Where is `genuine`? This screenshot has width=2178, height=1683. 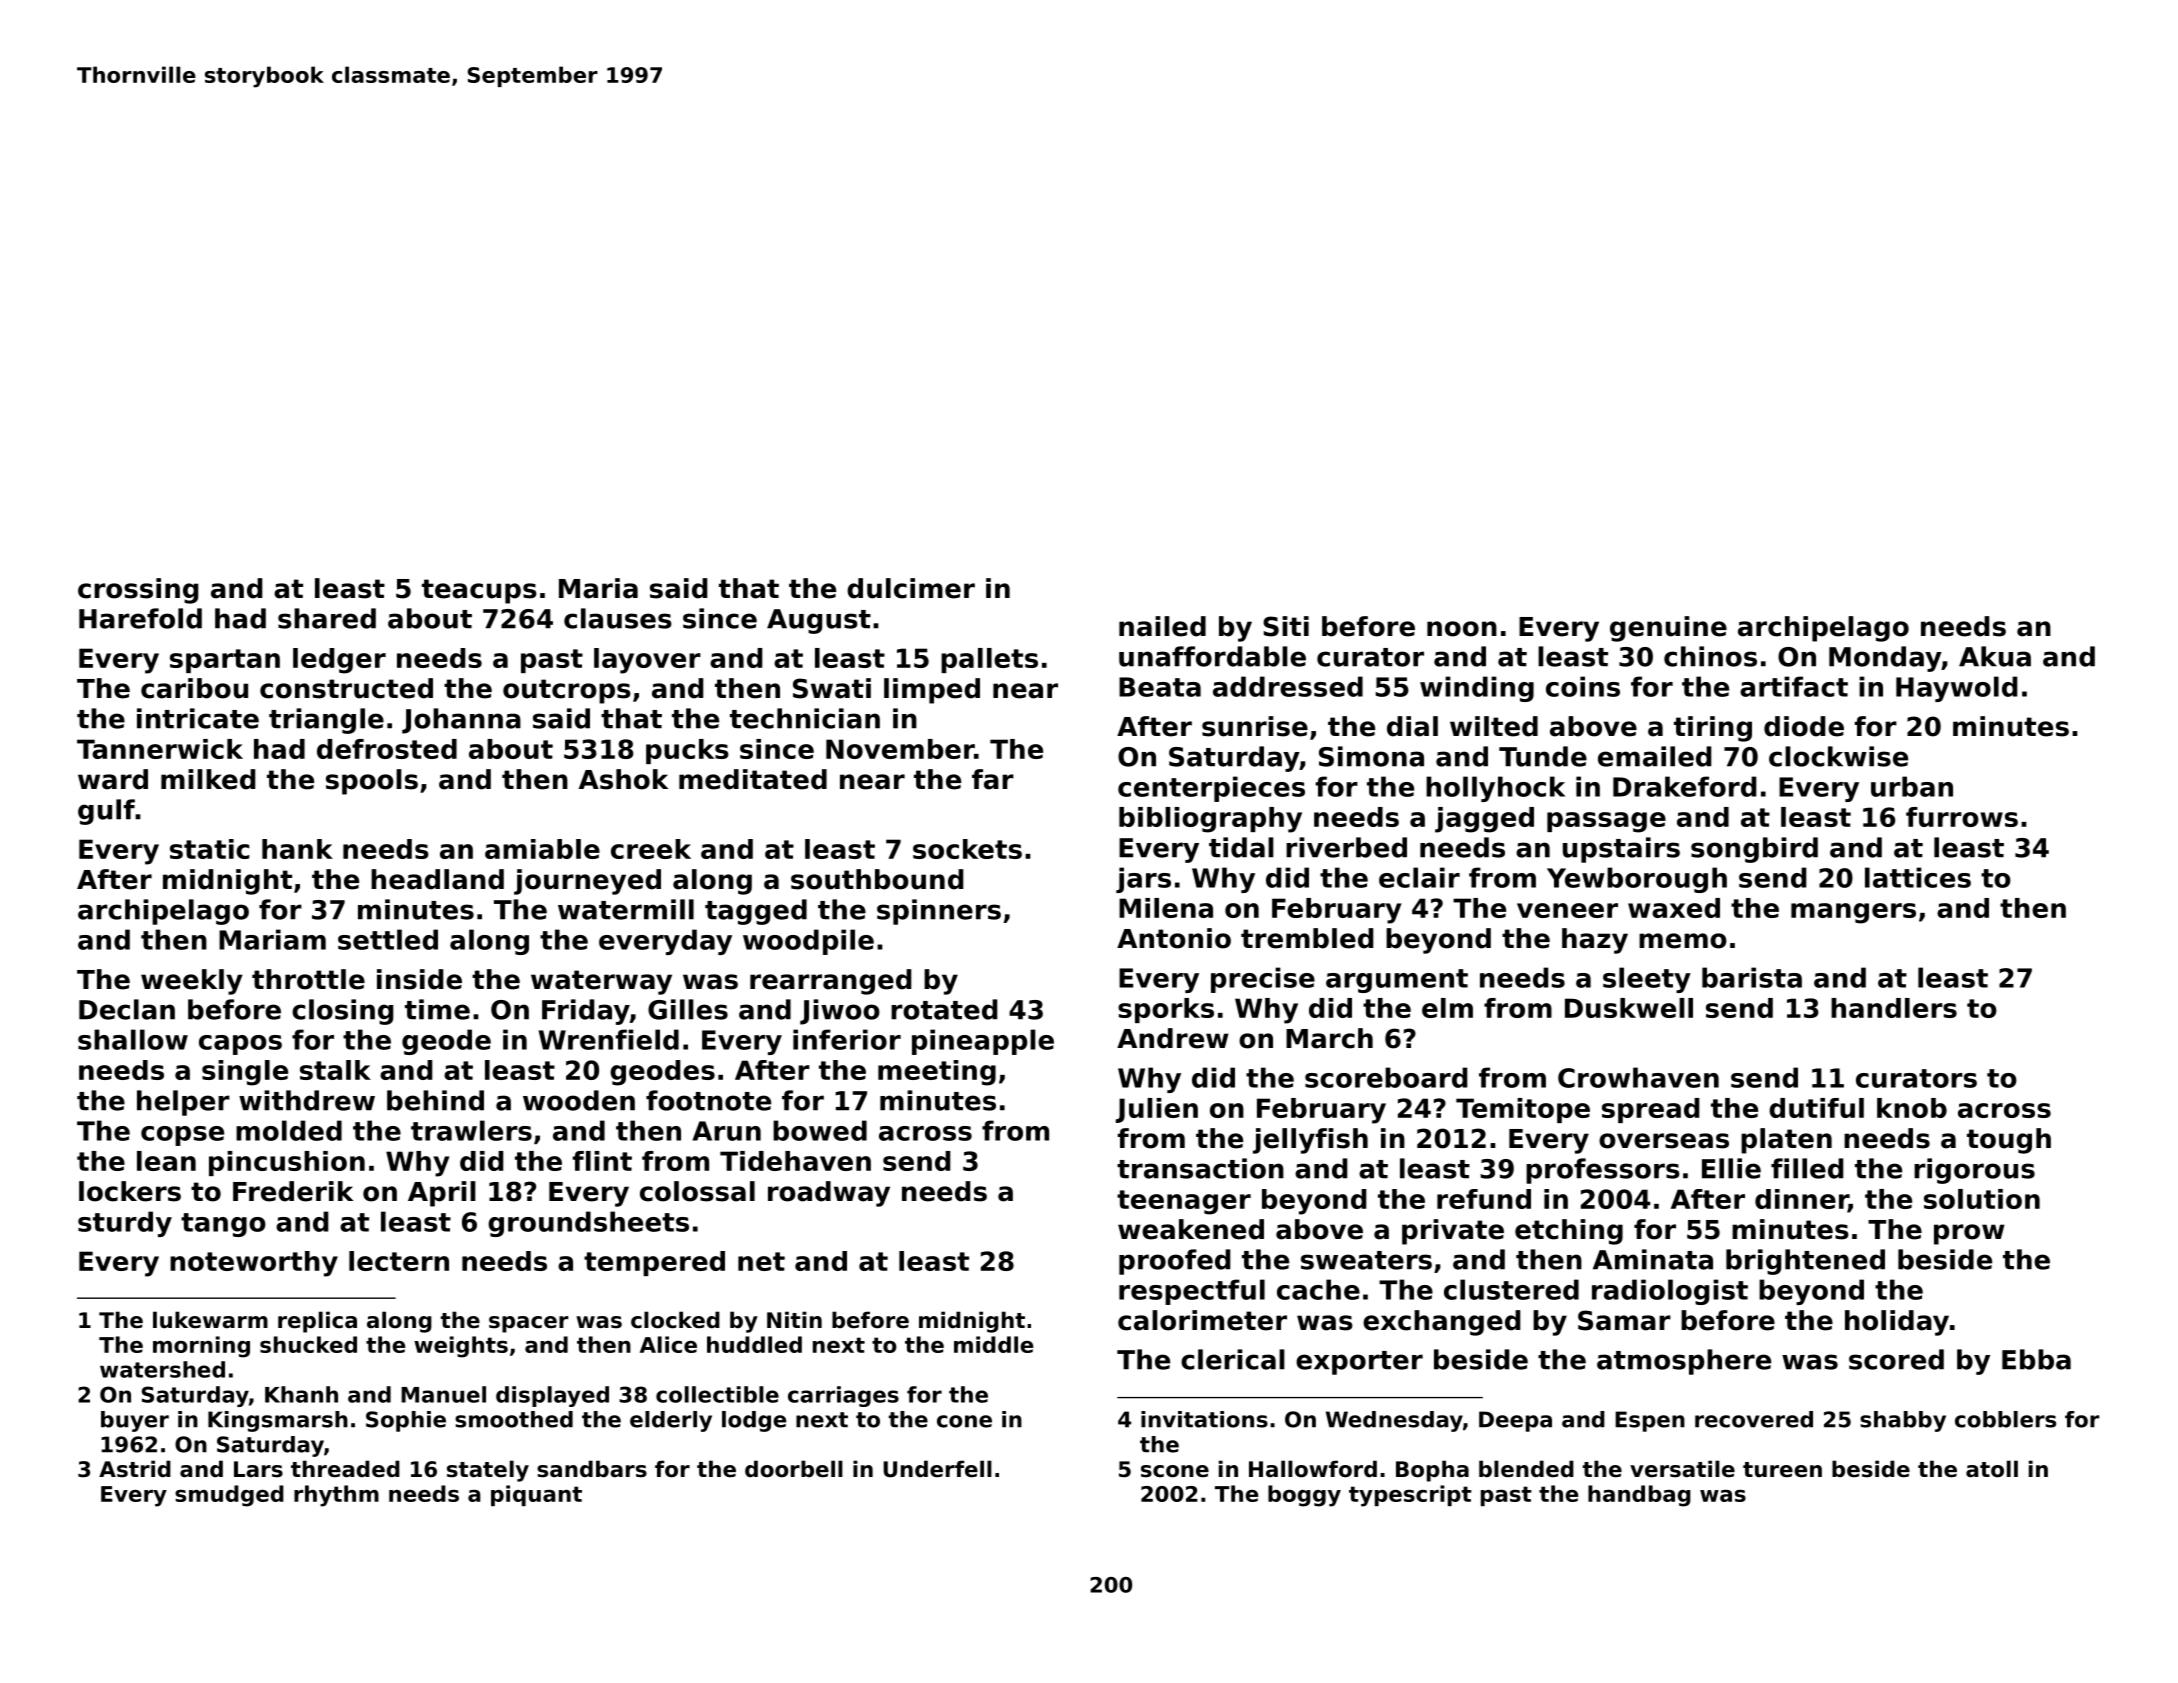 genuine is located at coordinates (1668, 629).
